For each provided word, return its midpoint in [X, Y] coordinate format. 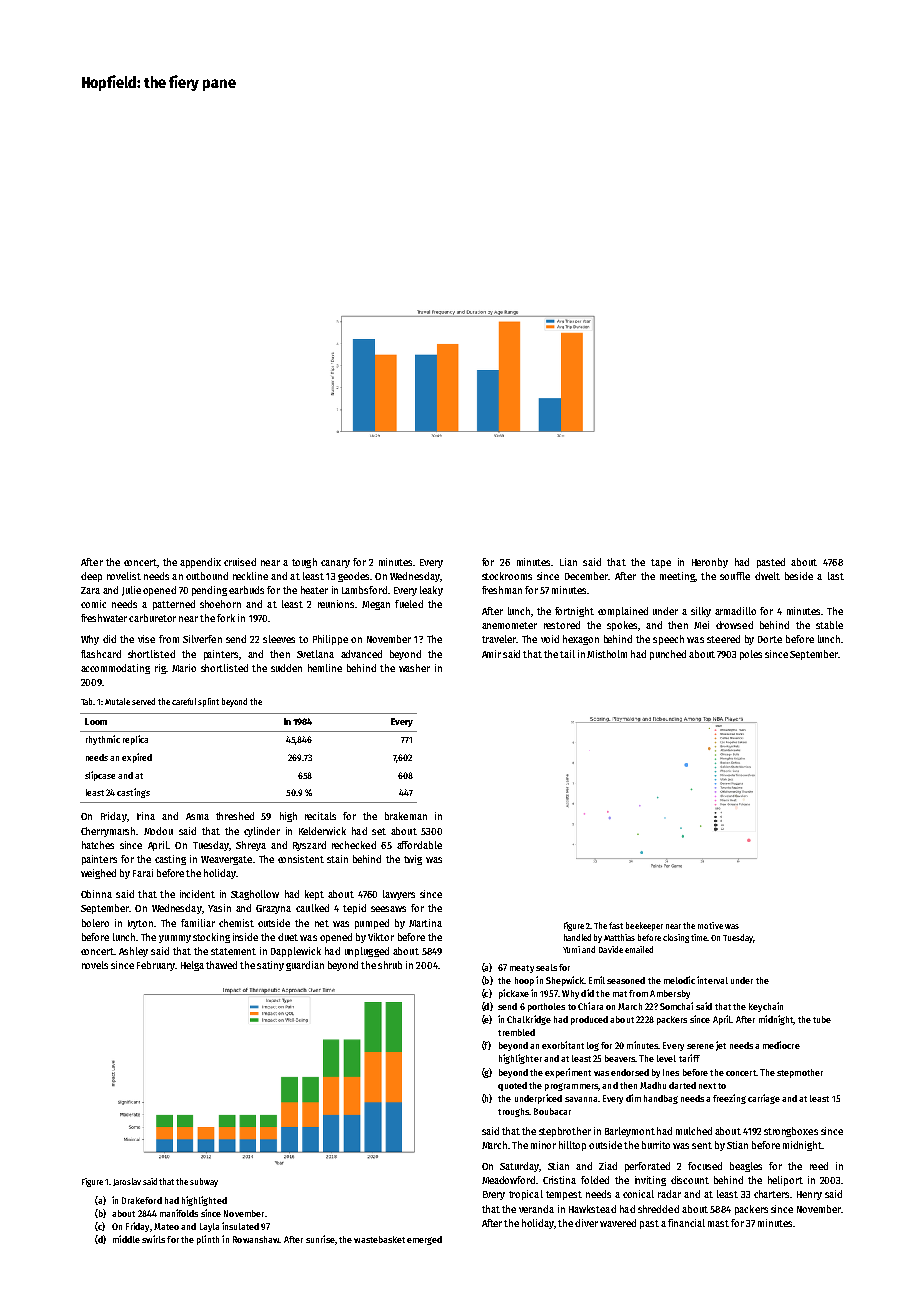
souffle [735, 576]
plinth [208, 1240]
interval [712, 980]
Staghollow [255, 895]
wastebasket [379, 1239]
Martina [425, 923]
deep [91, 577]
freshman [502, 590]
